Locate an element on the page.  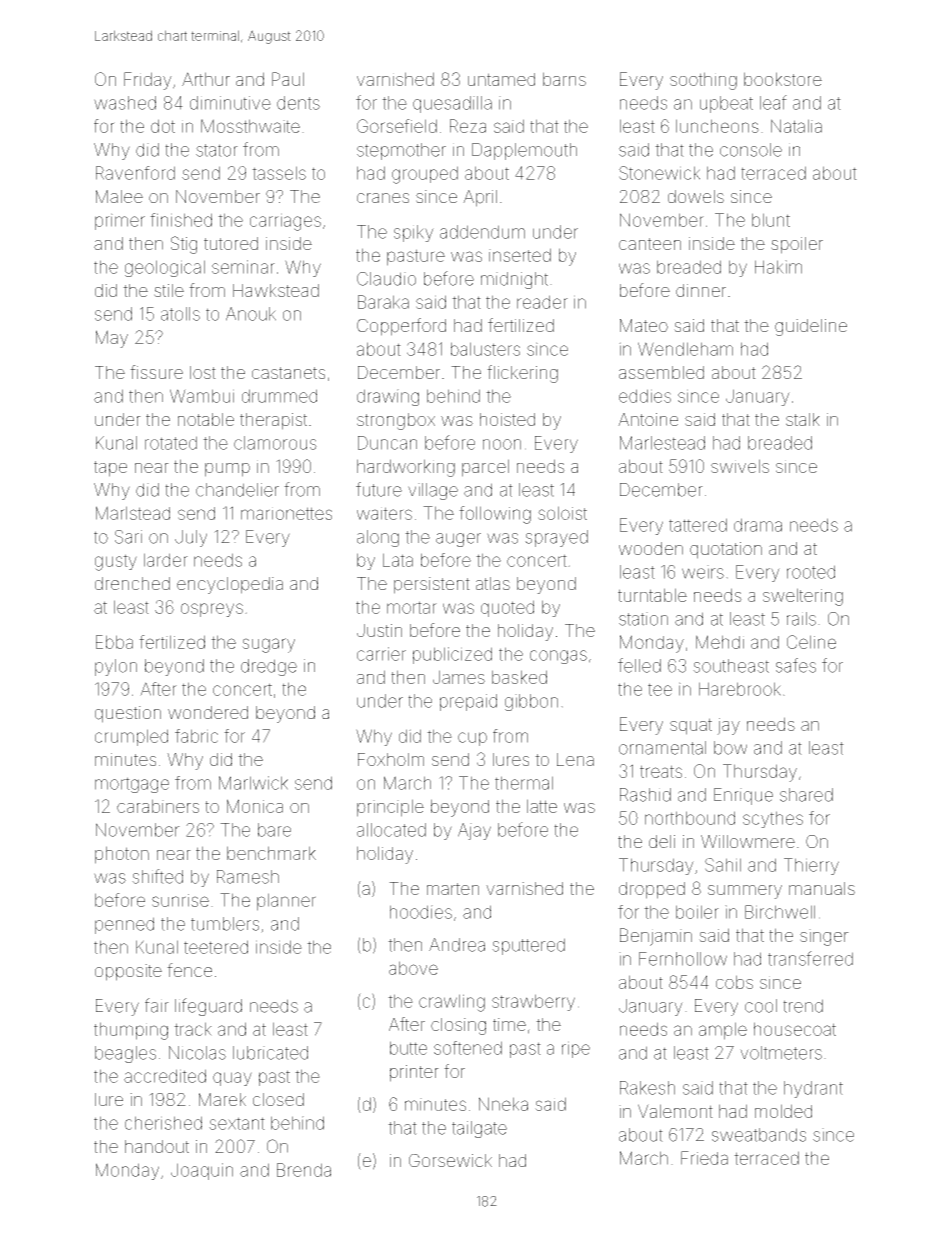
soothing is located at coordinates (703, 81).
